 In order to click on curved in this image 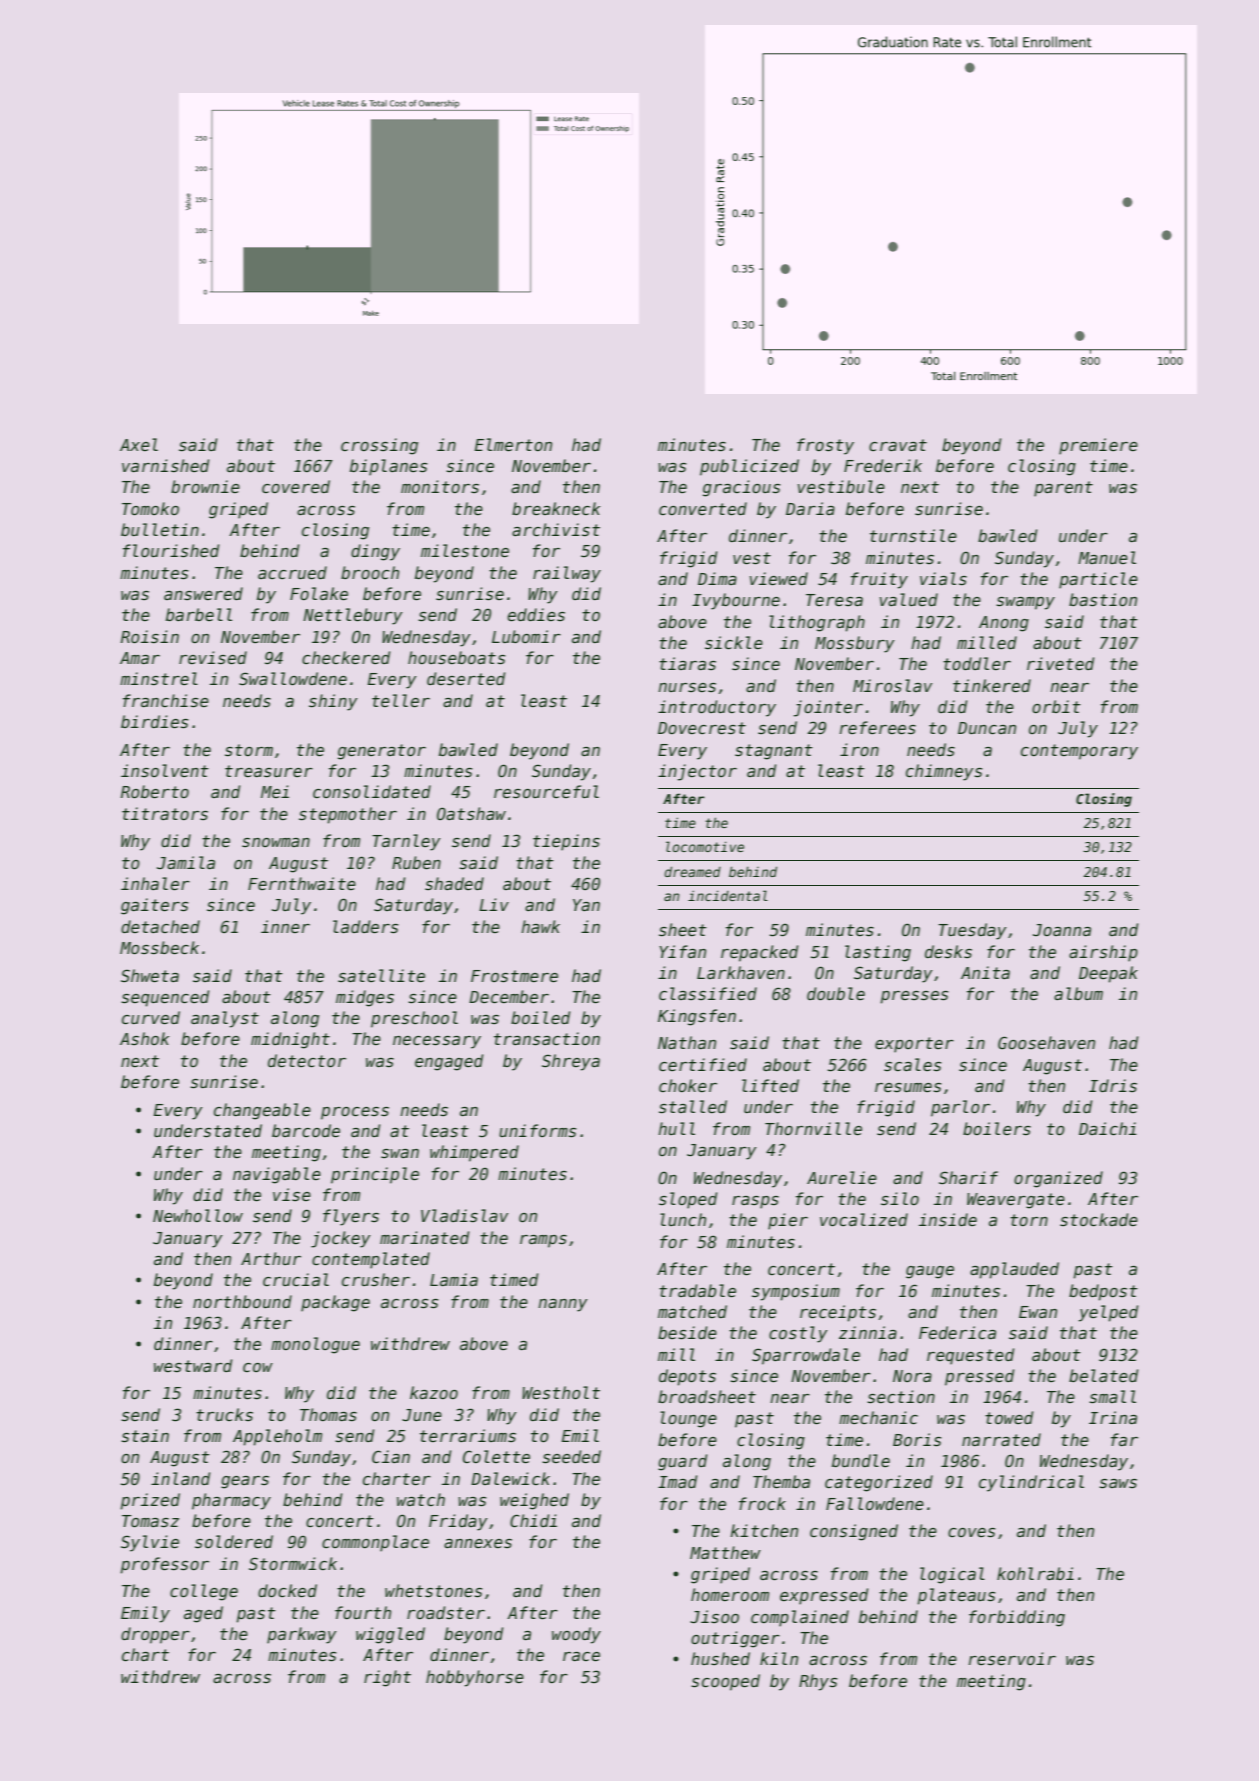, I will do `click(151, 1017)`.
